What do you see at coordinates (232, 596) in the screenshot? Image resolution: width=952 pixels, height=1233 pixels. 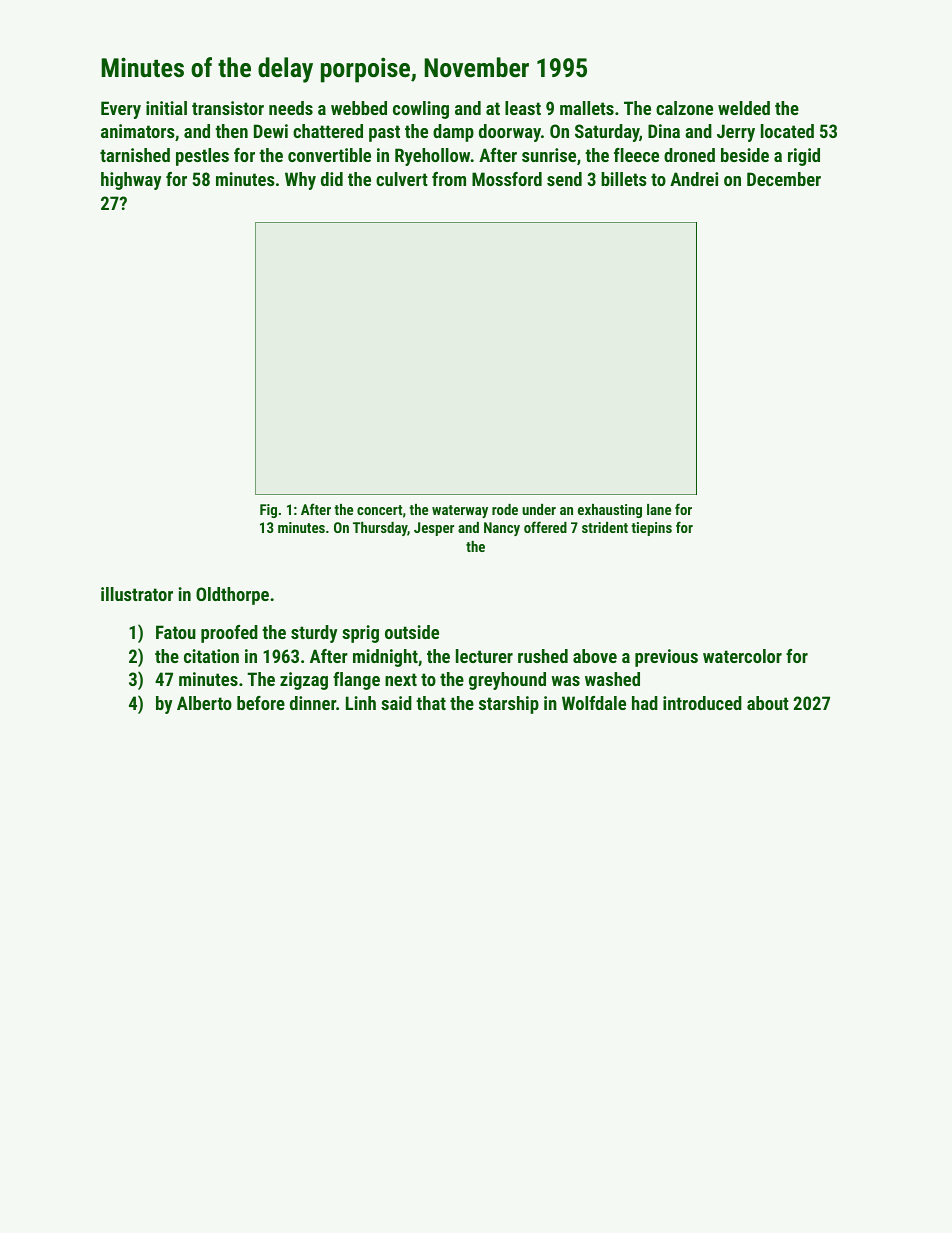 I see `Oldthorpe` at bounding box center [232, 596].
